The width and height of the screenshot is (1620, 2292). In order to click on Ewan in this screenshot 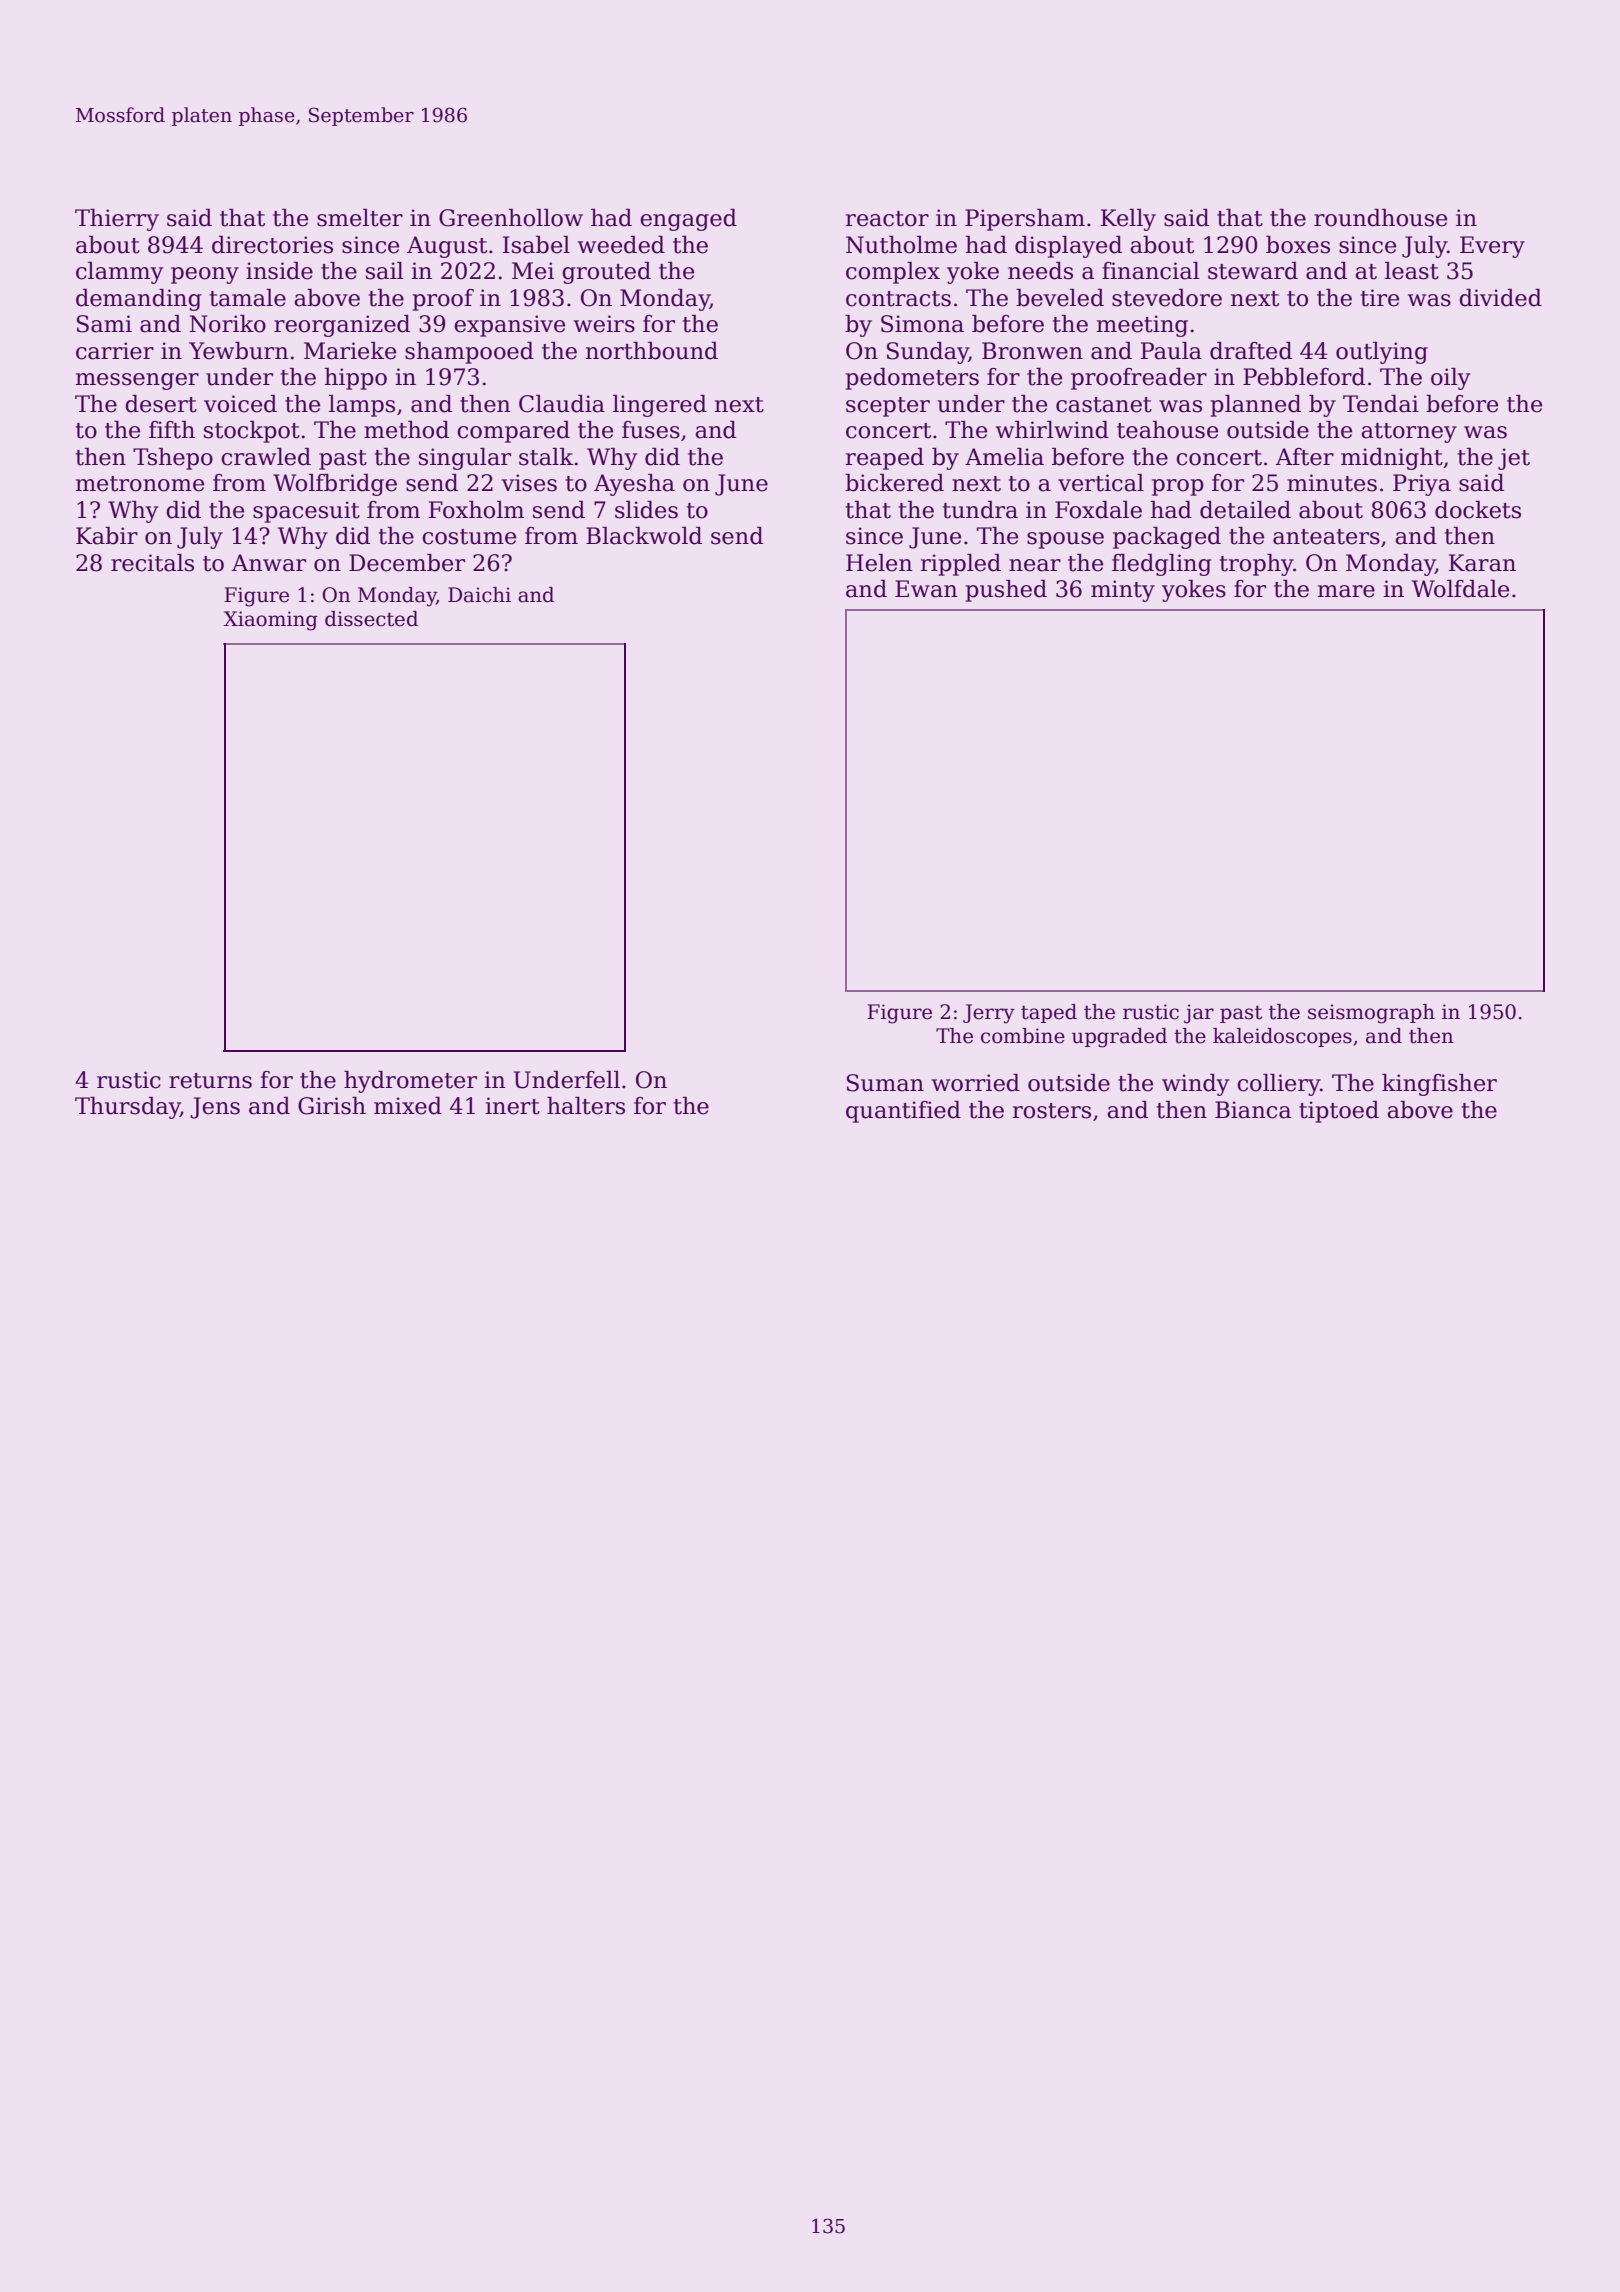, I will do `click(926, 589)`.
